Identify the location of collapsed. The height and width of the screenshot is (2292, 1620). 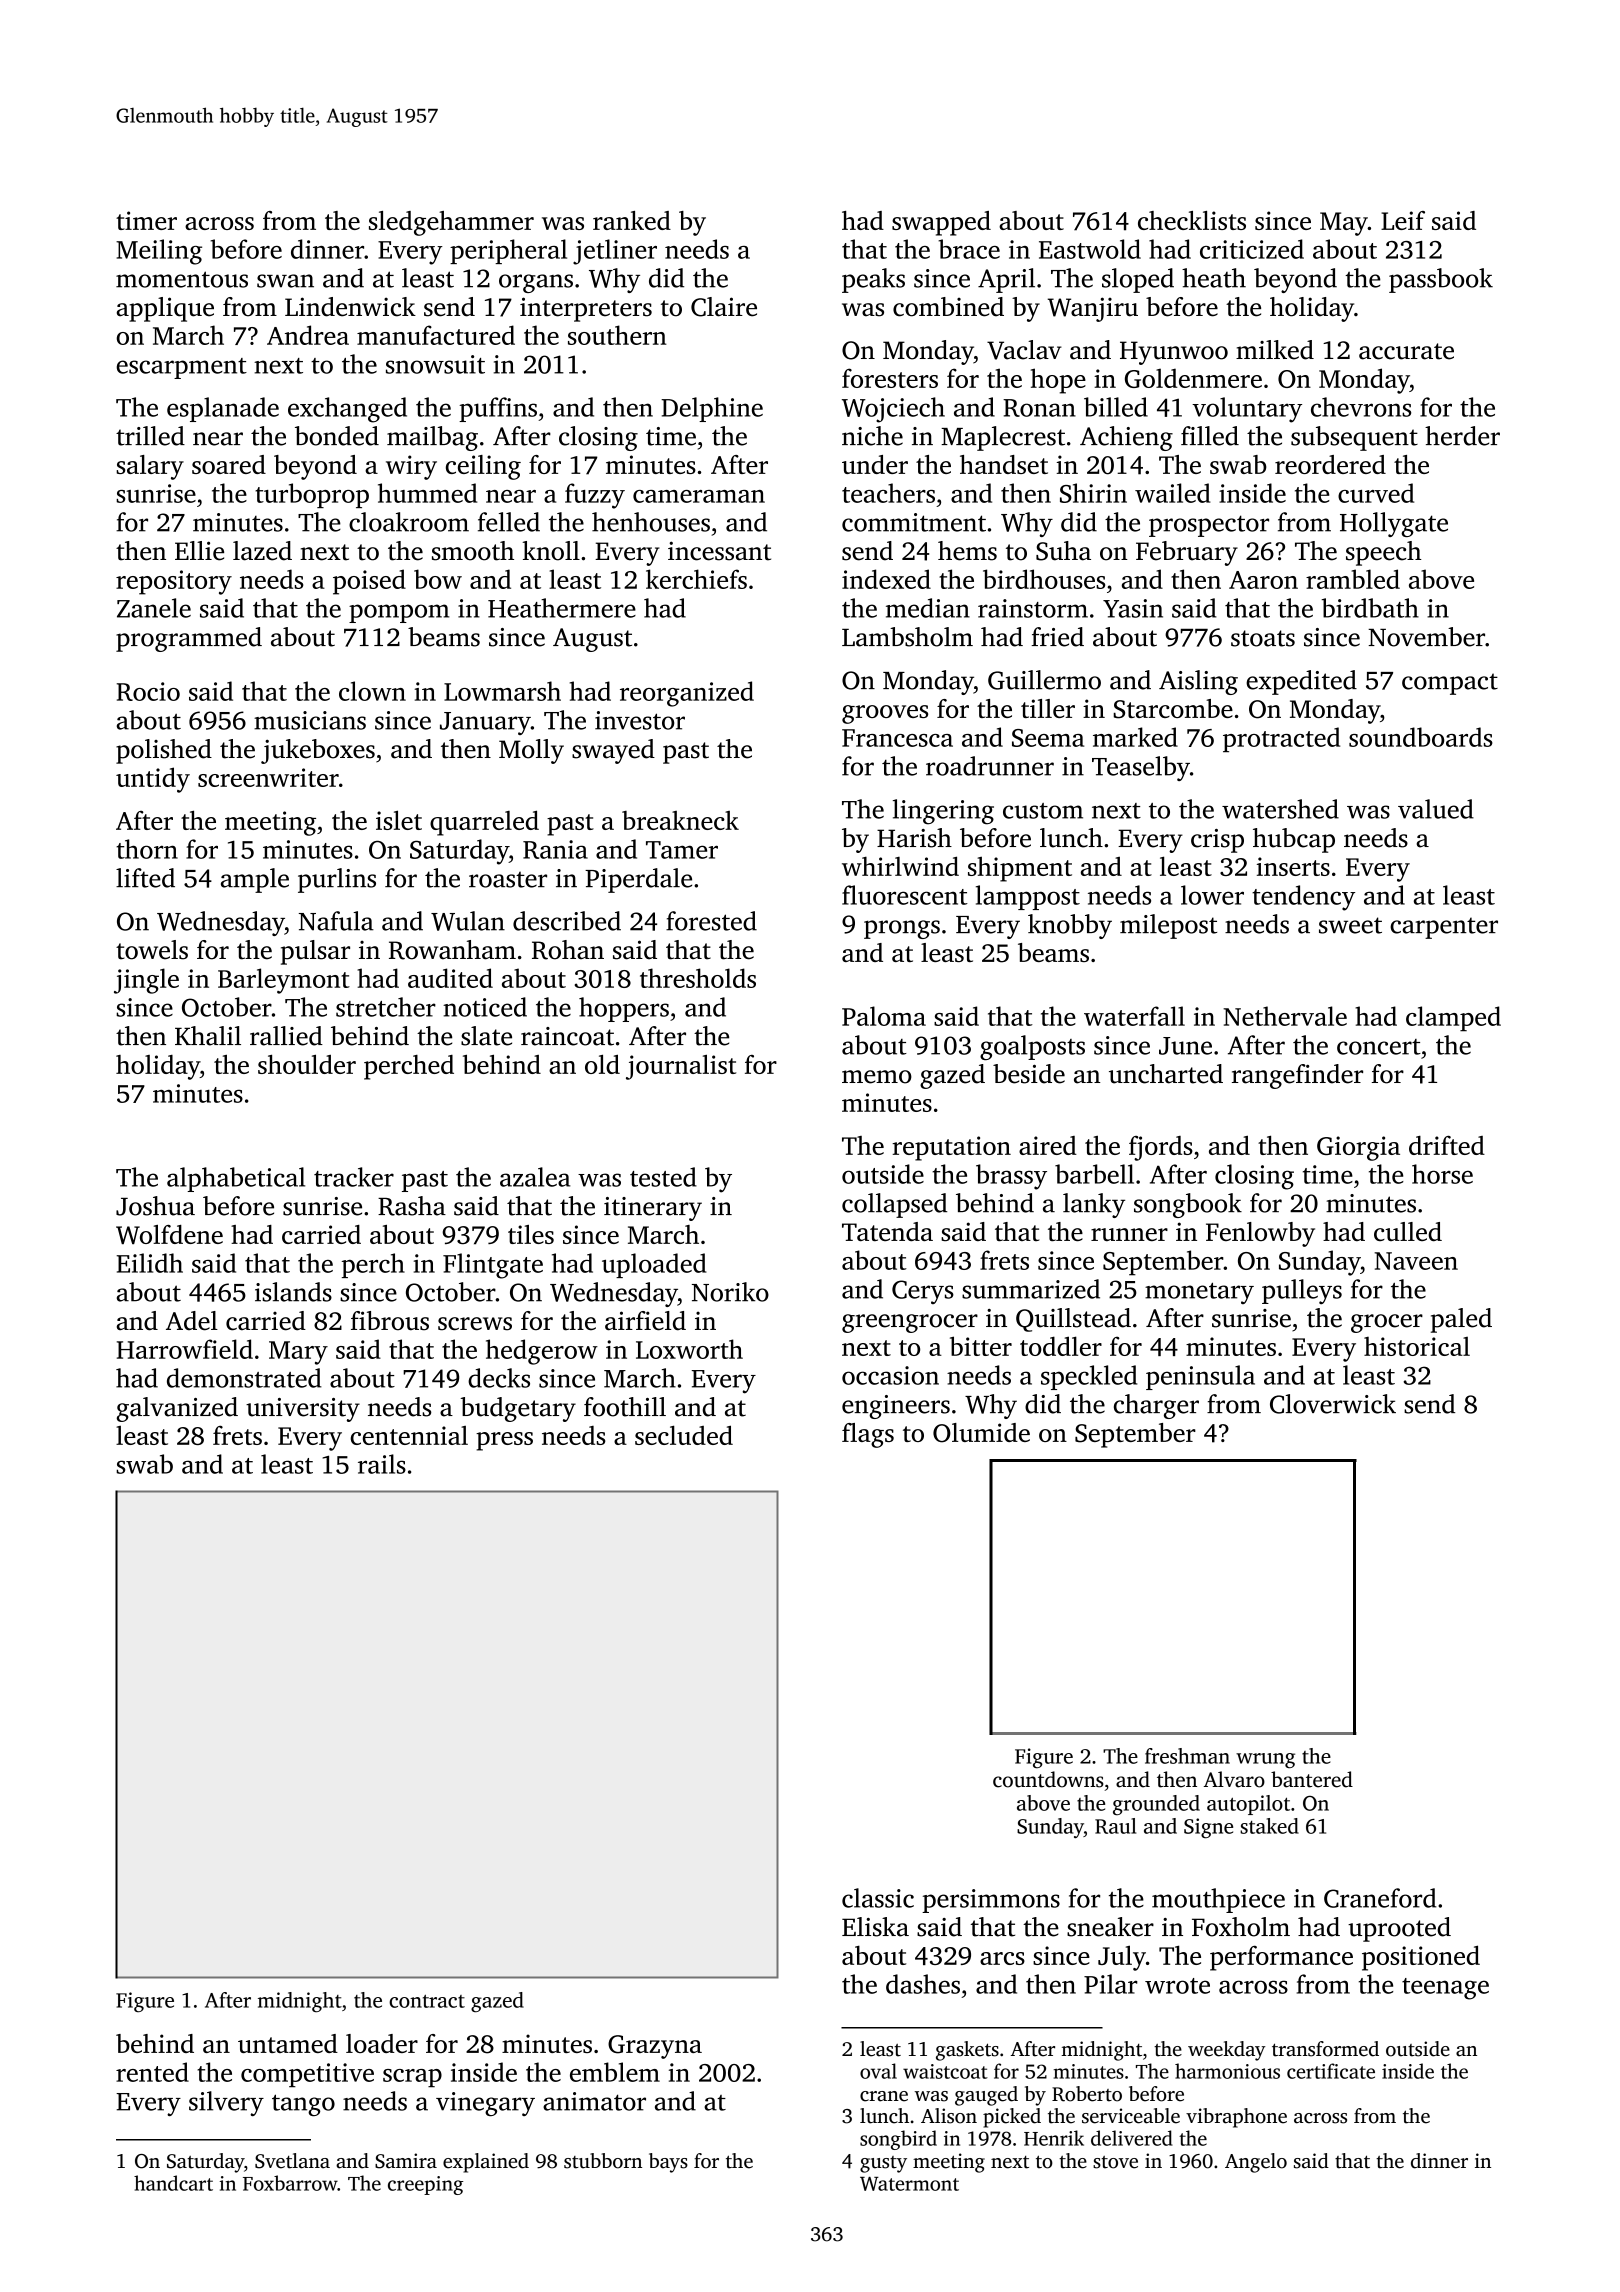
(894, 1205).
